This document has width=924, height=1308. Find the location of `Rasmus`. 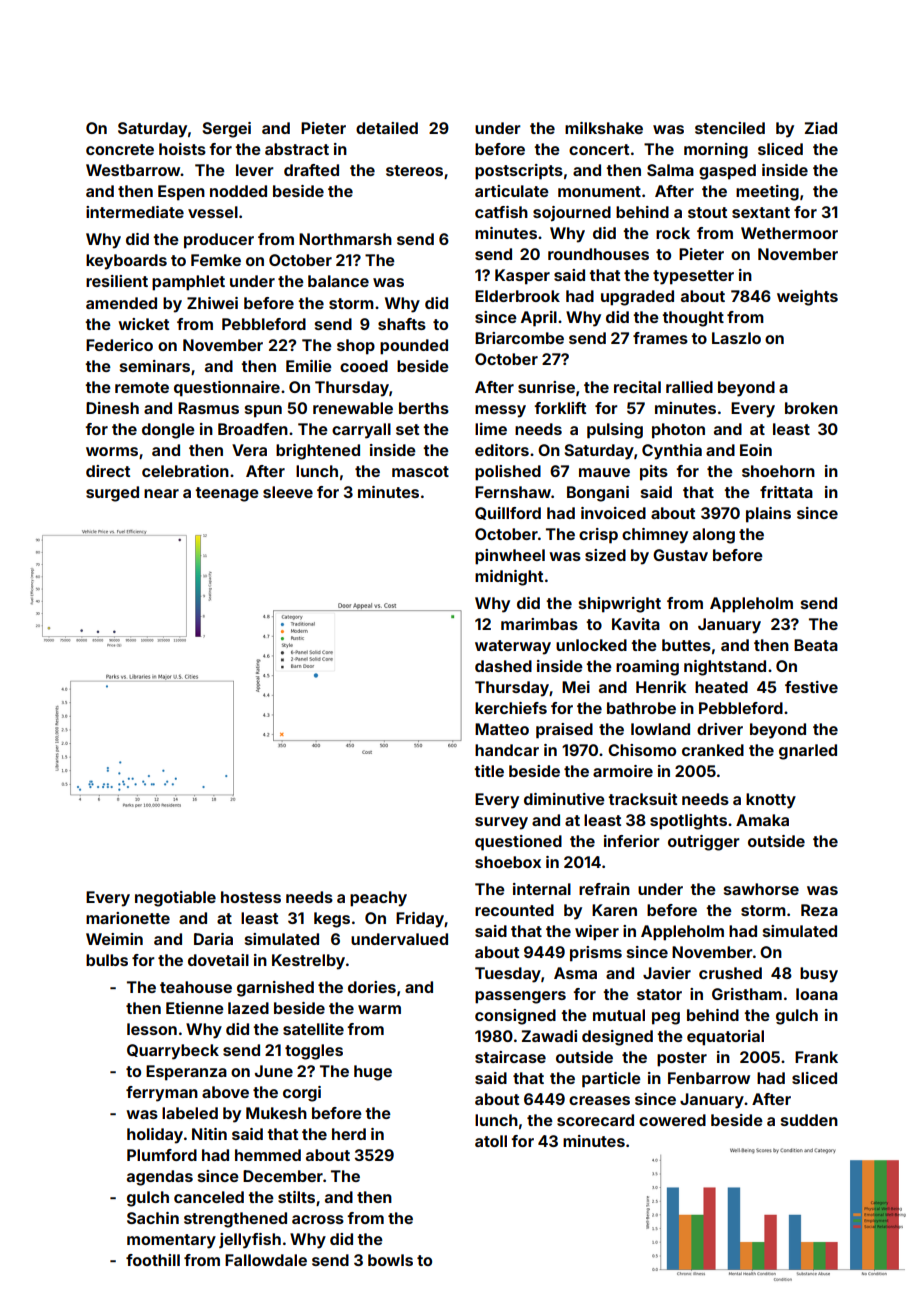

Rasmus is located at coordinates (208, 408).
